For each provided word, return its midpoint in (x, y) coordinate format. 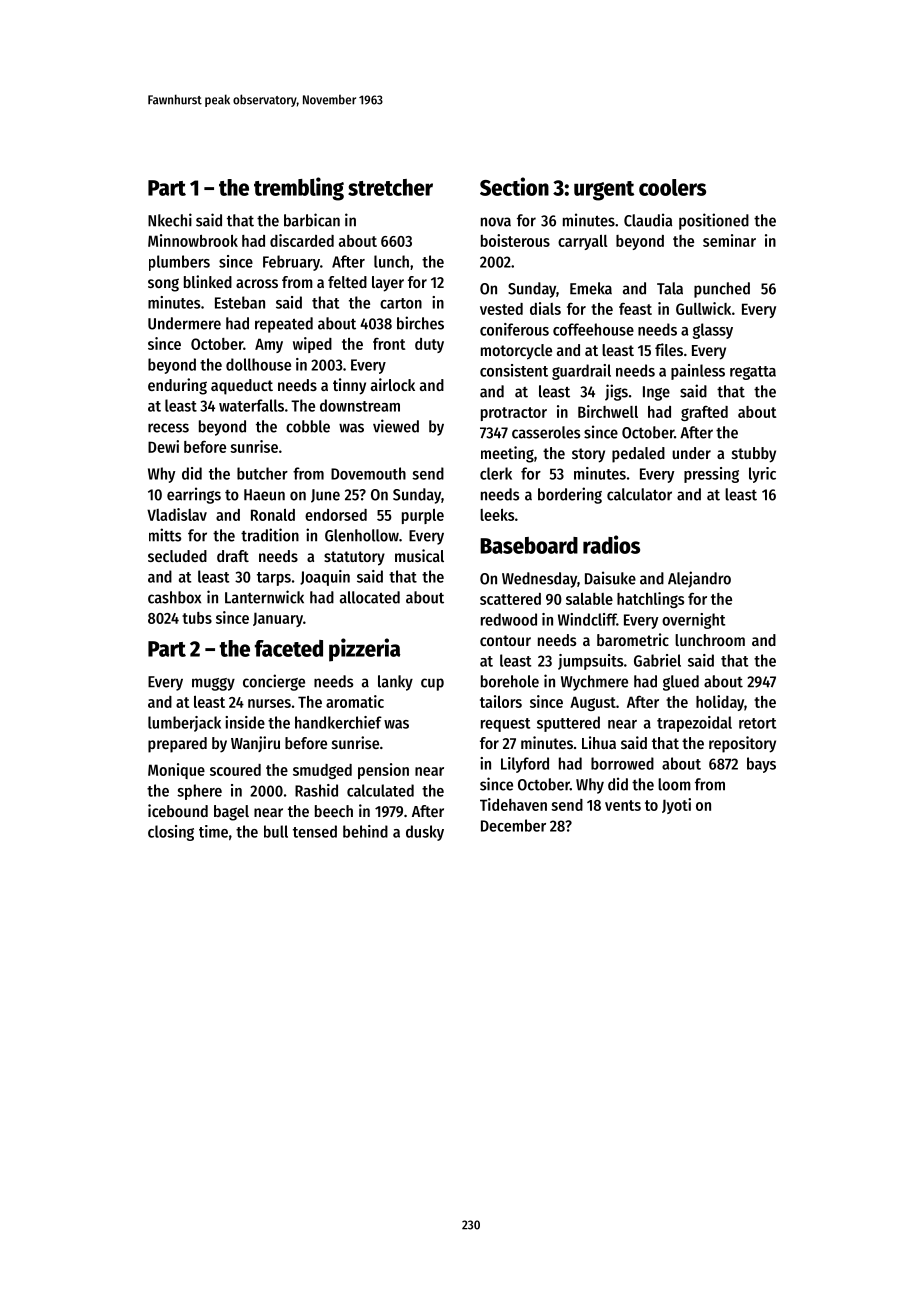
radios (611, 544)
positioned (714, 221)
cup (432, 684)
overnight (693, 621)
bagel (231, 813)
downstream (360, 405)
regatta (753, 373)
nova (496, 222)
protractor (514, 414)
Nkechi (170, 220)
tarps (274, 579)
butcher (262, 473)
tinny (349, 386)
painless (698, 372)
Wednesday (539, 580)
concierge (274, 682)
